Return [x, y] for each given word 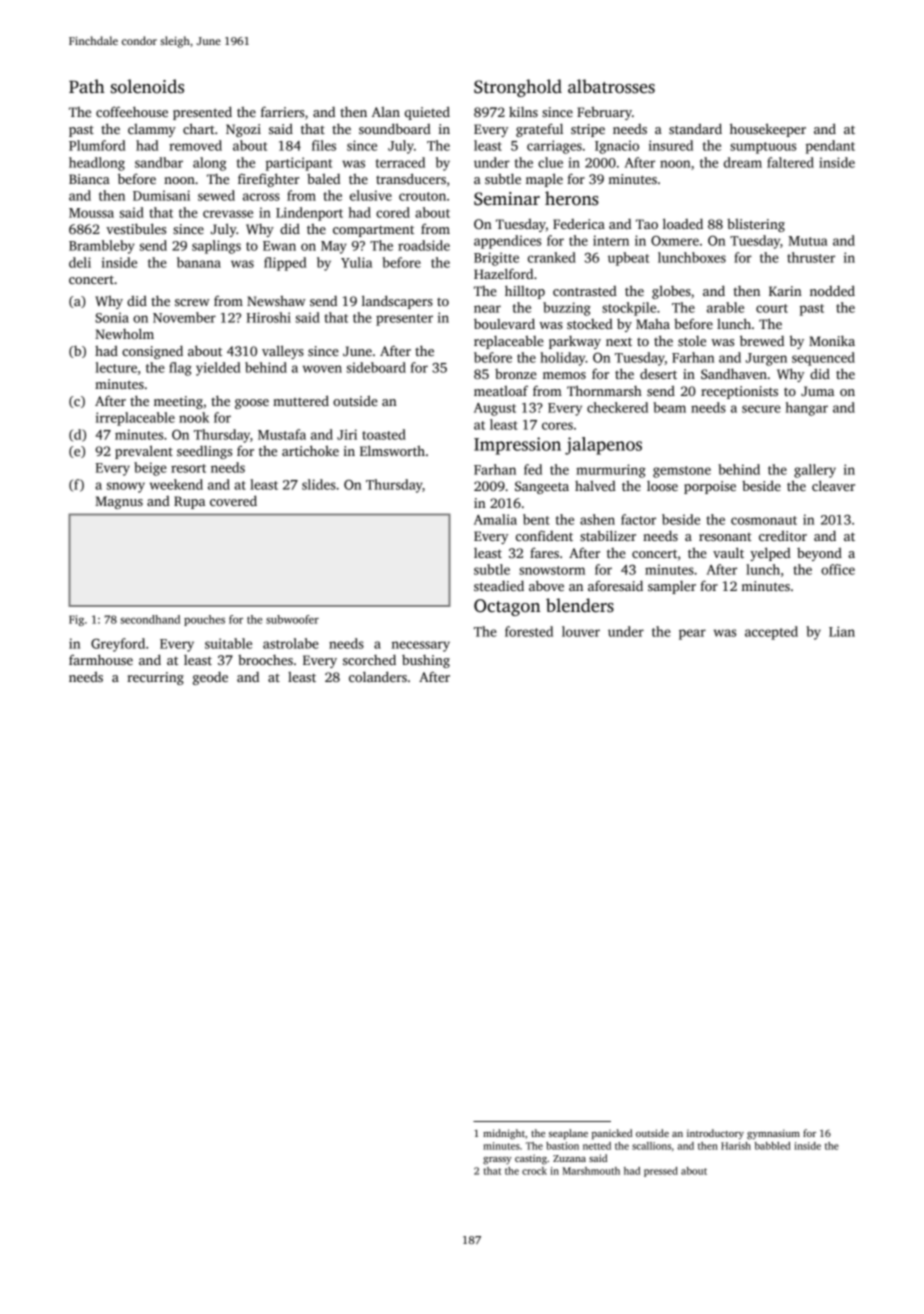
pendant [830, 147]
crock [534, 1171]
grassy [497, 1161]
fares [544, 552]
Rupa [189, 502]
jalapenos [603, 446]
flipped [285, 264]
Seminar [507, 199]
